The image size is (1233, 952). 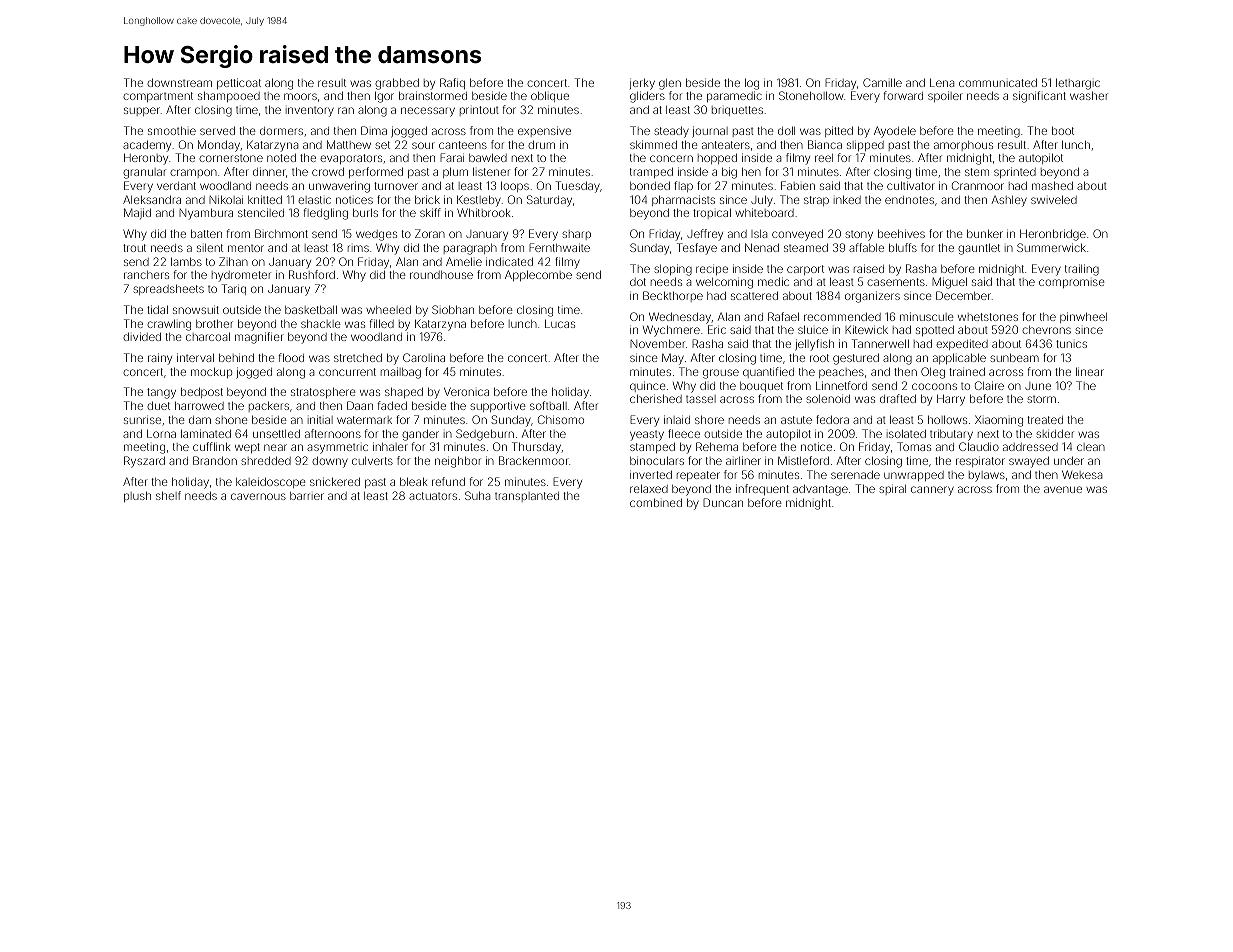 I want to click on forward, so click(x=903, y=95).
